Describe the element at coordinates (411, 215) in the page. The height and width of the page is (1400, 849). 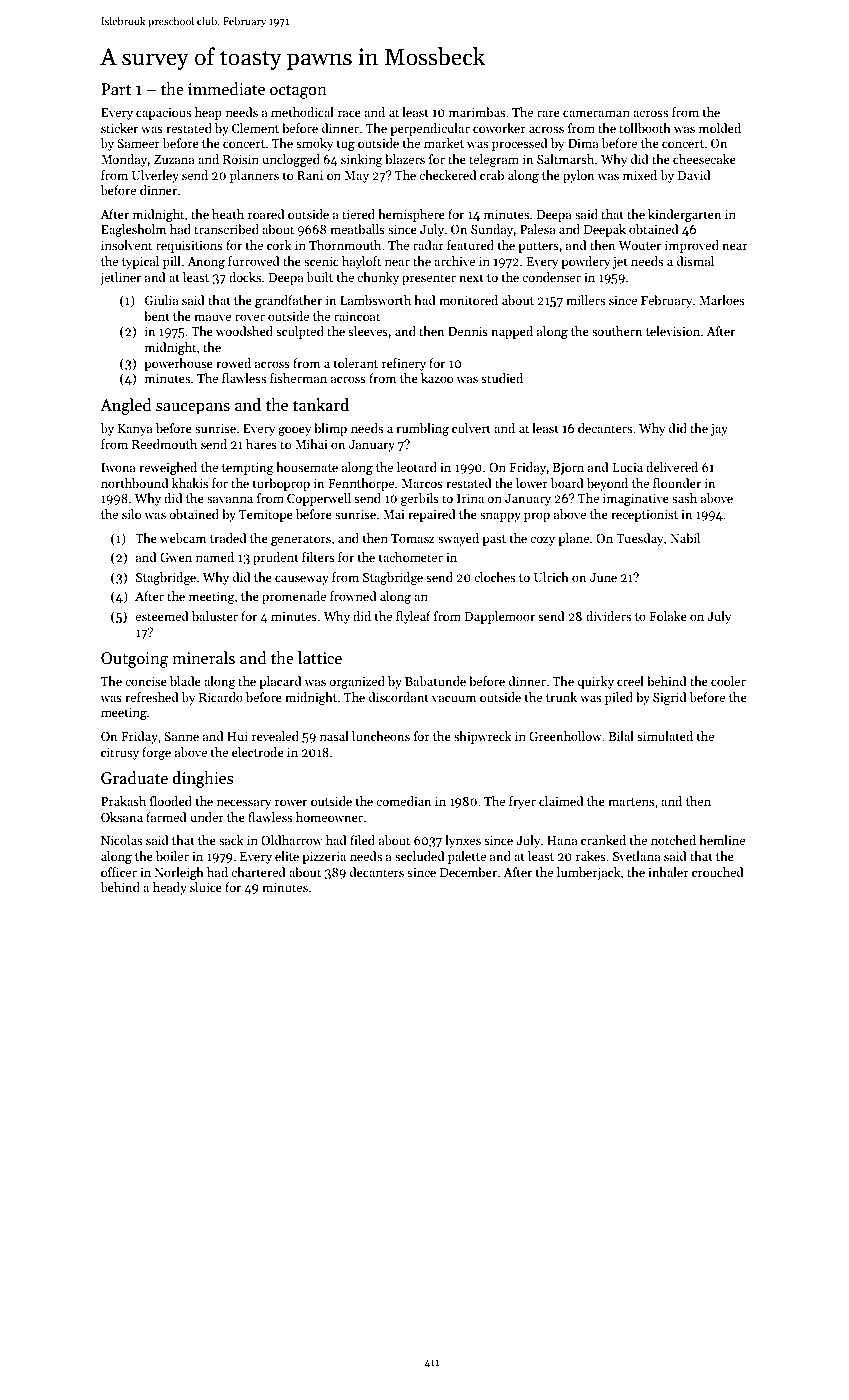
I see `hemisphere` at that location.
